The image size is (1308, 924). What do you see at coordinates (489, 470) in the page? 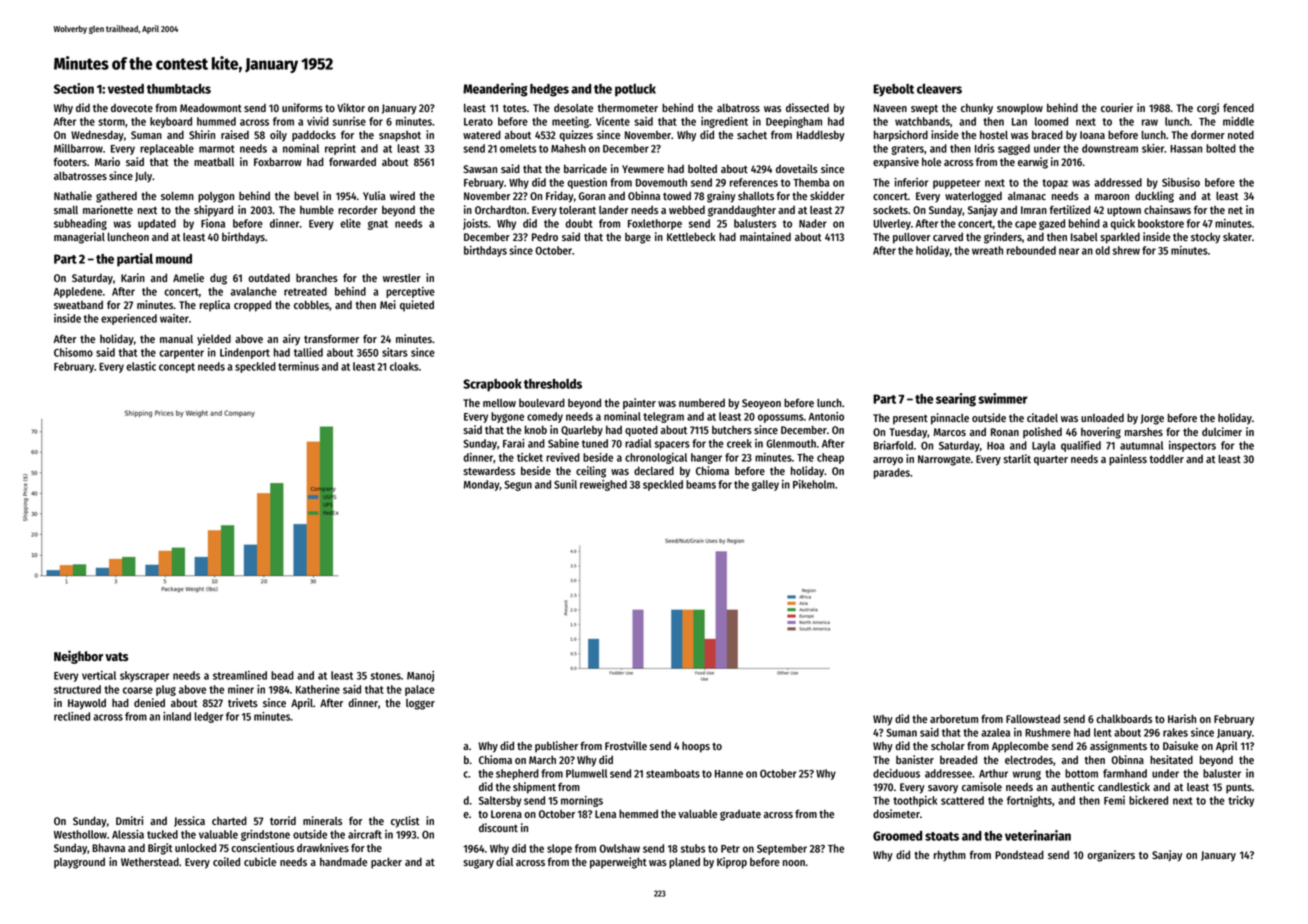
I see `stewardess` at bounding box center [489, 470].
